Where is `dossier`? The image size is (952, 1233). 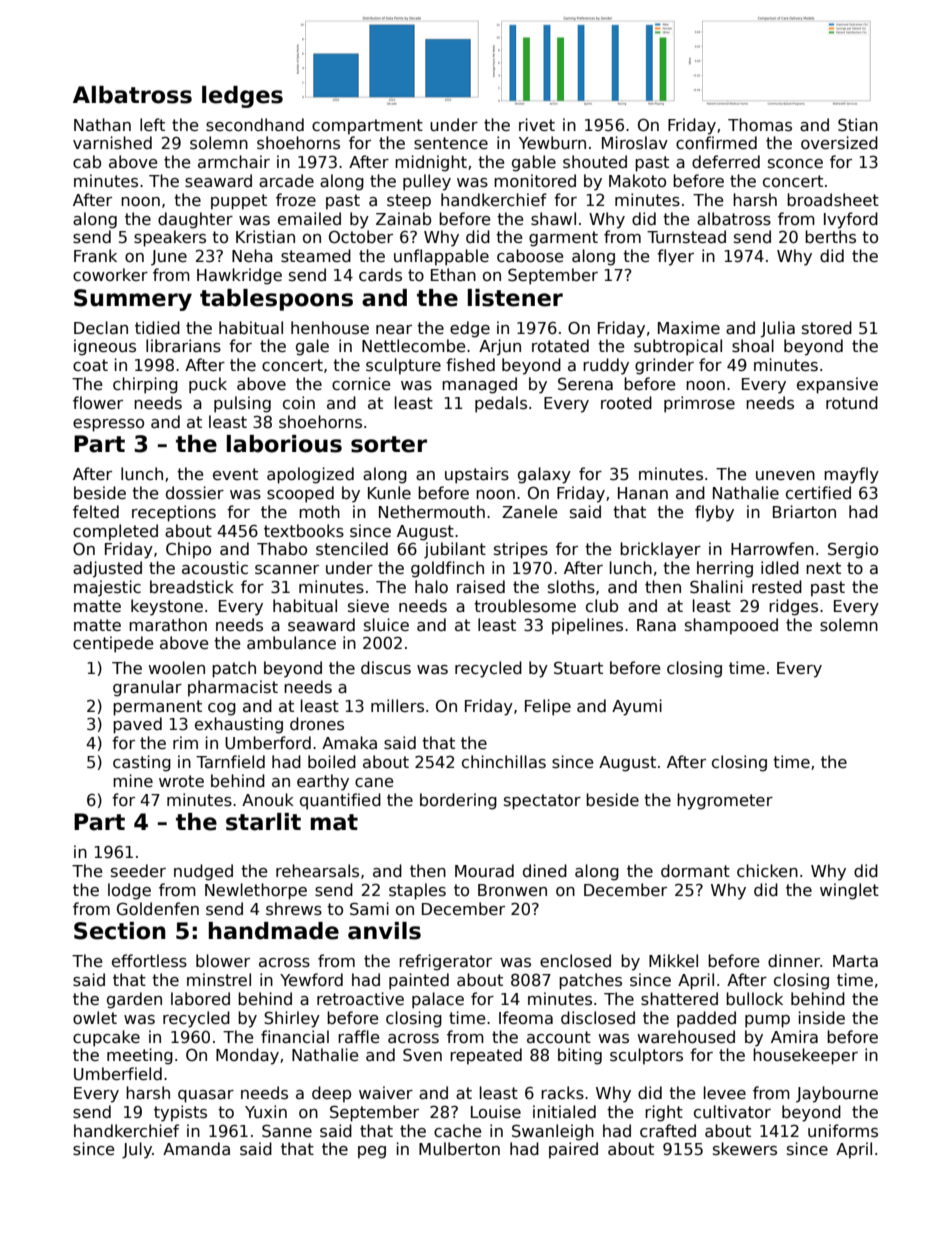 dossier is located at coordinates (195, 493).
